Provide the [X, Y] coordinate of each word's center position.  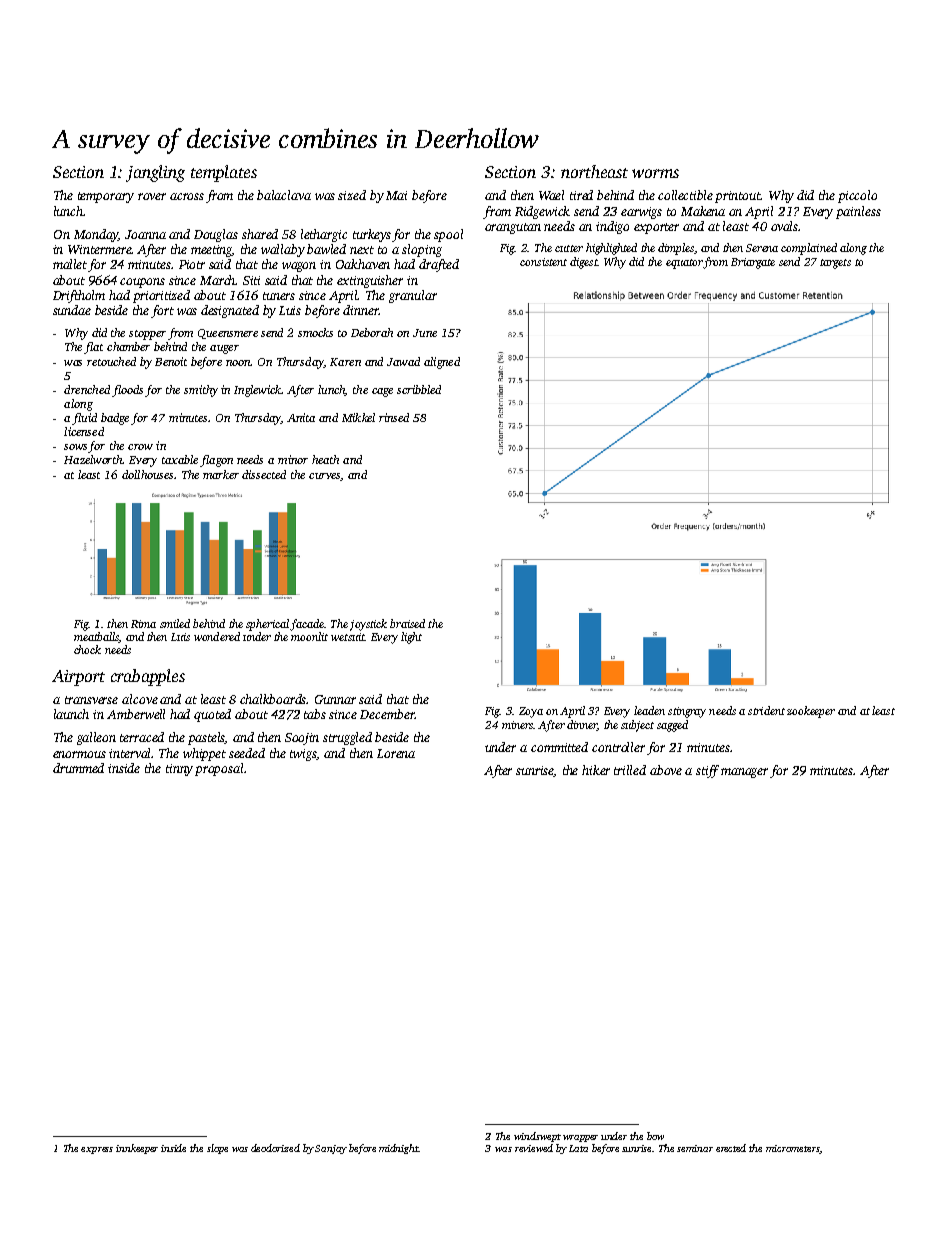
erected [731, 1148]
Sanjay [331, 1149]
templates [224, 173]
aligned [442, 363]
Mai [396, 195]
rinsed [394, 417]
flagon [216, 461]
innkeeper [137, 1149]
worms [655, 173]
